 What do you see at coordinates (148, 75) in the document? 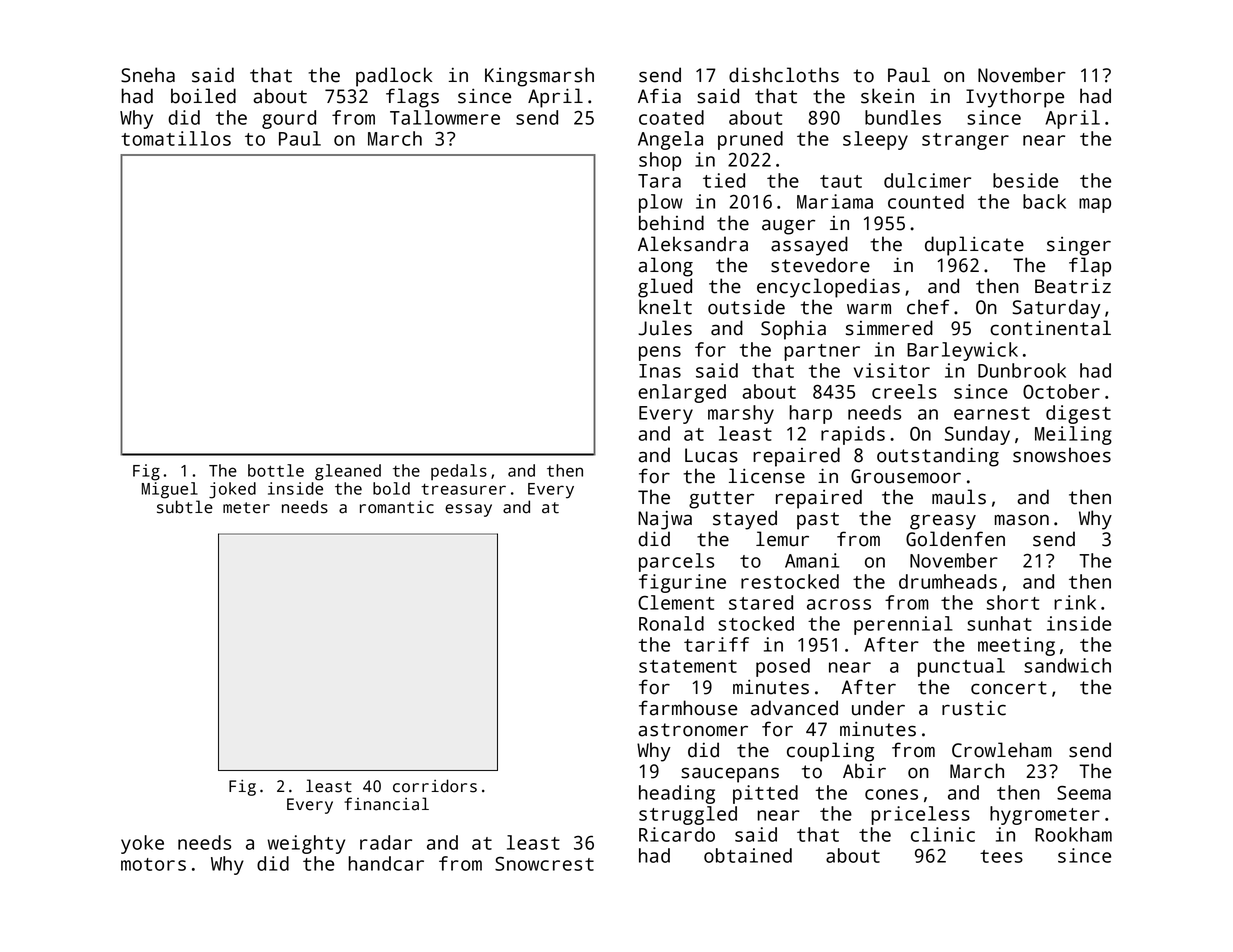
I see `Sneha` at bounding box center [148, 75].
